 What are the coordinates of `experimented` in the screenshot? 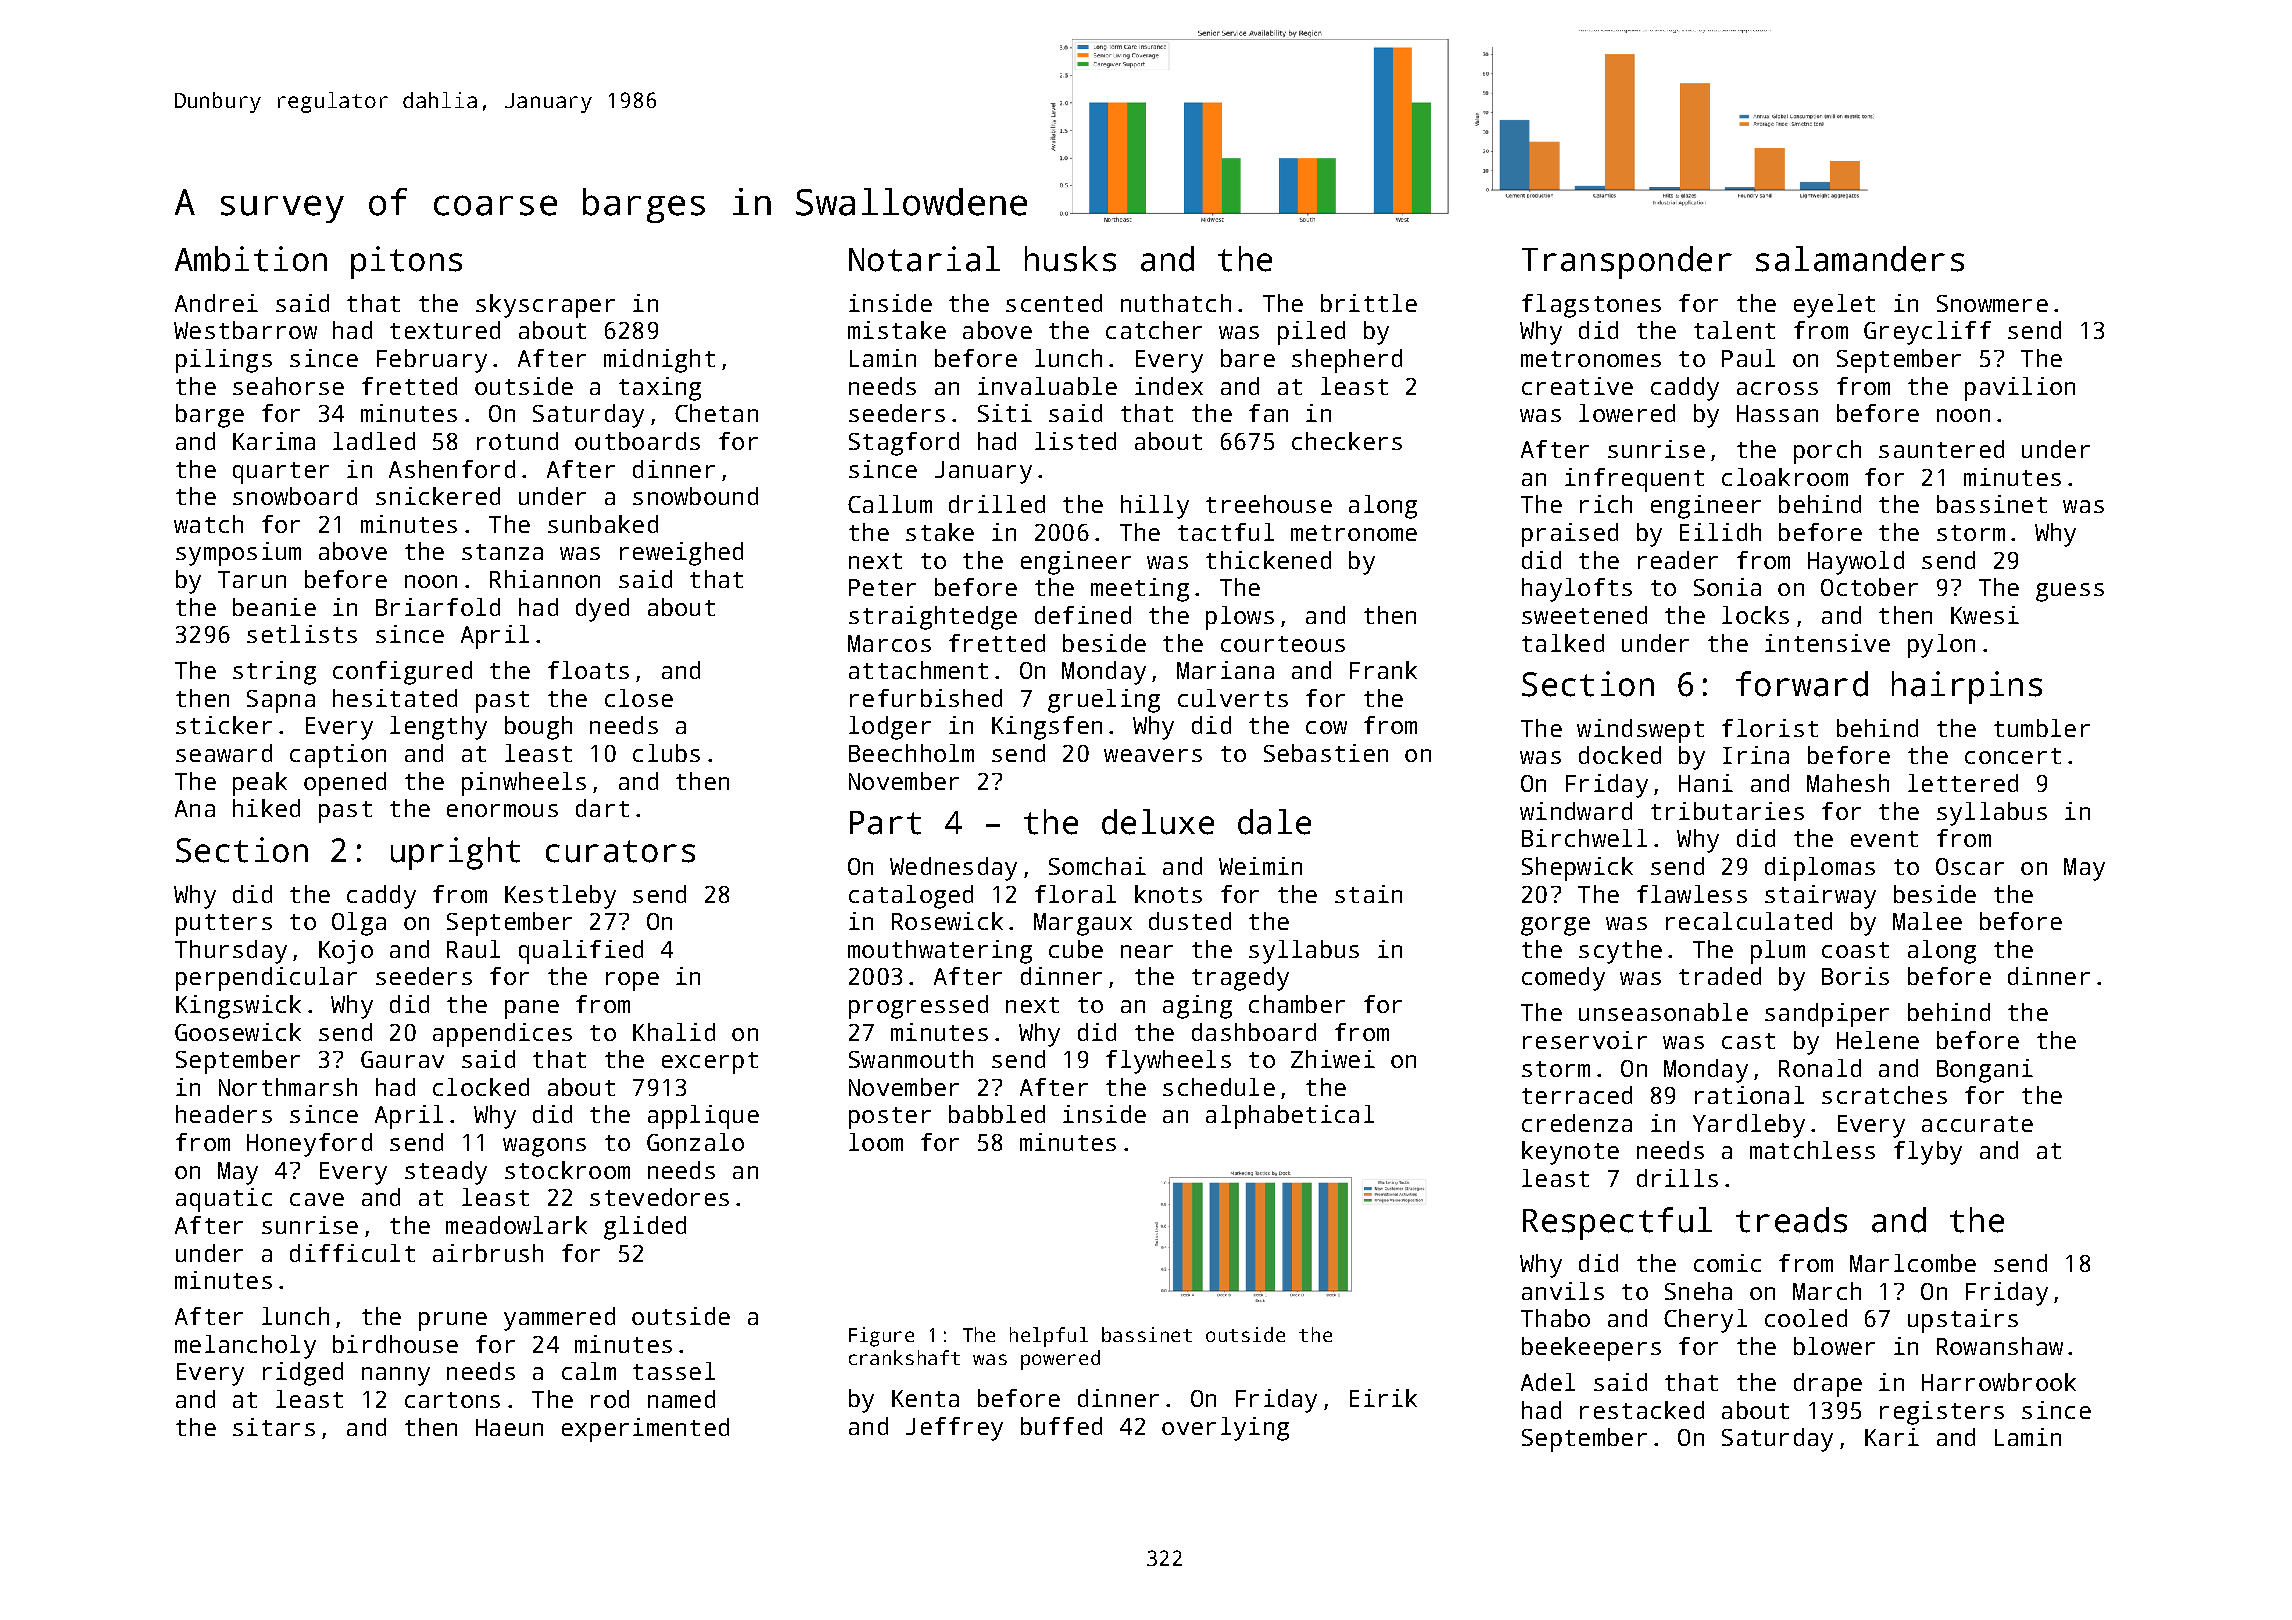 It's located at (645, 1430).
